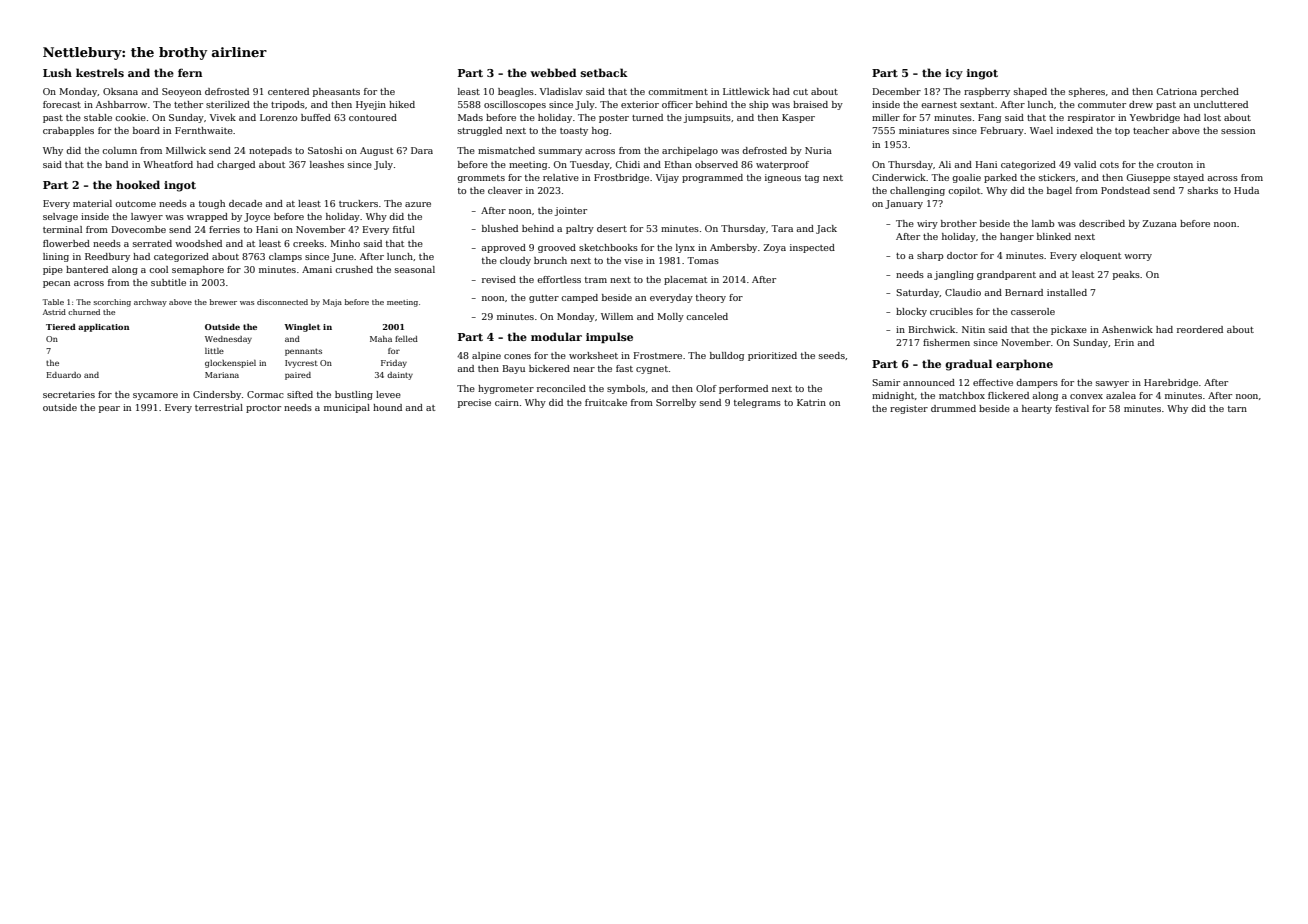 The height and width of the page is (924, 1308). Describe the element at coordinates (1148, 178) in the page. I see `Giuseppe` at that location.
